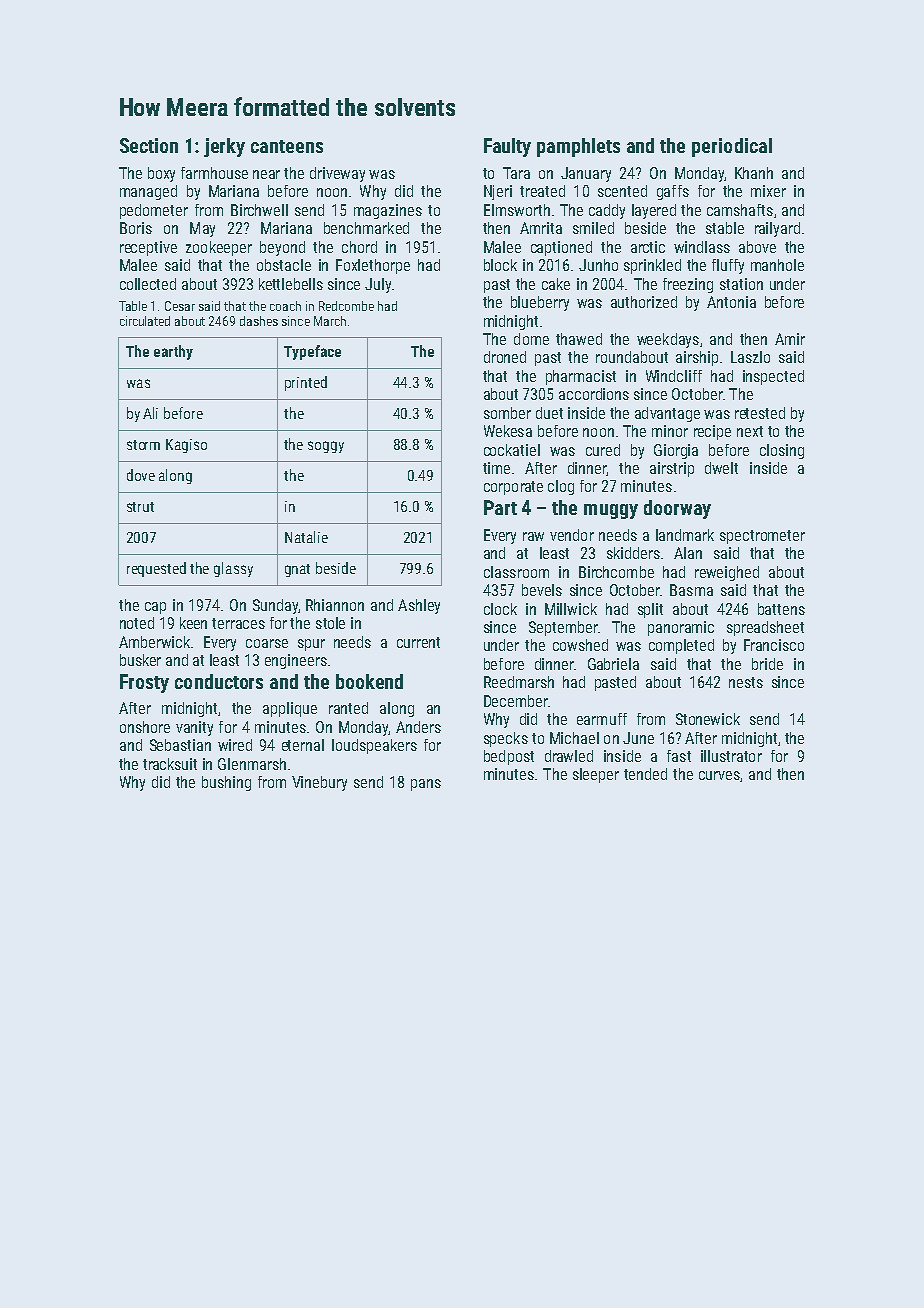  I want to click on railyard, so click(777, 229).
